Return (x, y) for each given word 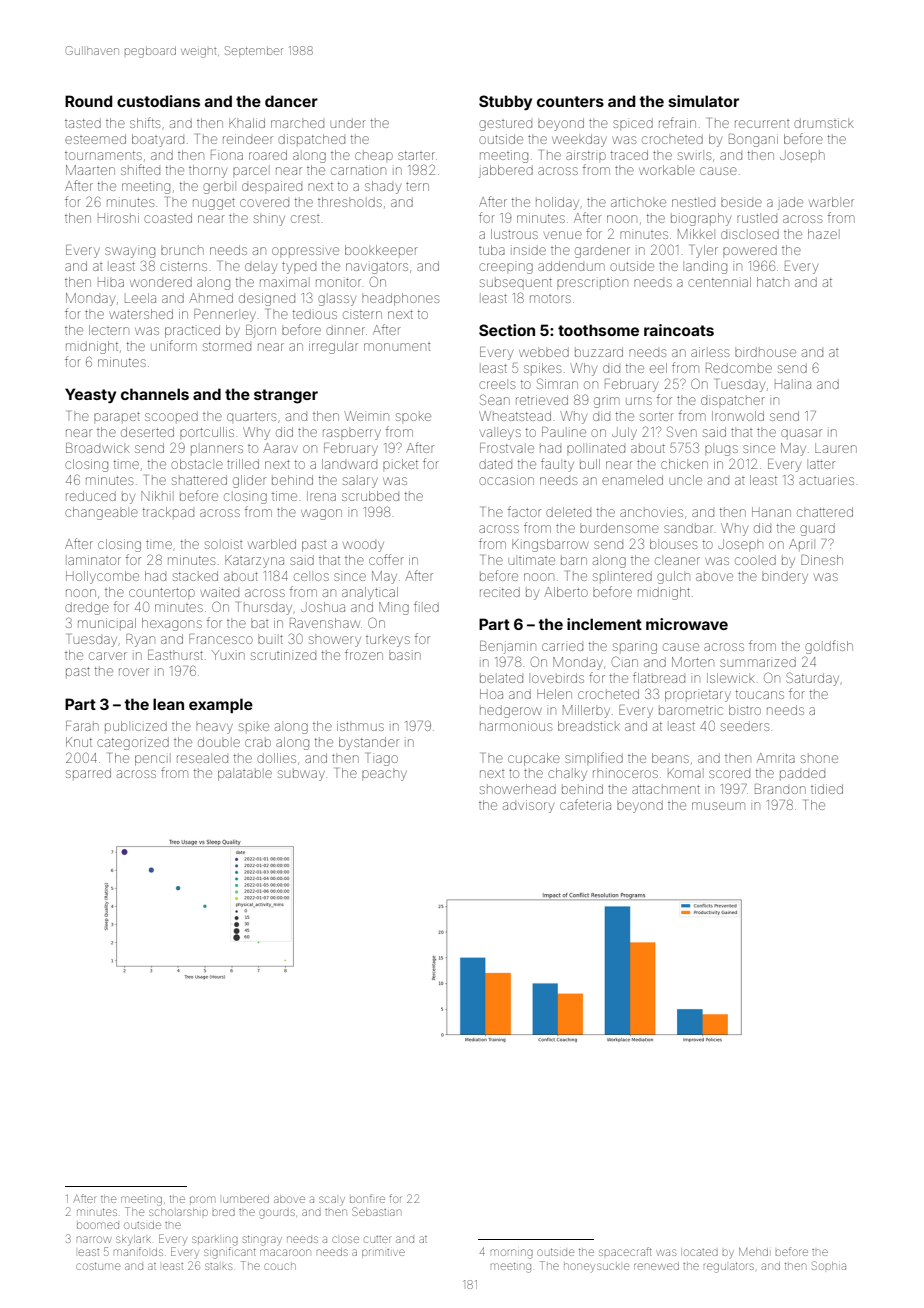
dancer (291, 101)
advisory (528, 806)
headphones (400, 299)
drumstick (824, 123)
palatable (245, 775)
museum (718, 806)
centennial (719, 282)
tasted (83, 123)
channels (155, 394)
